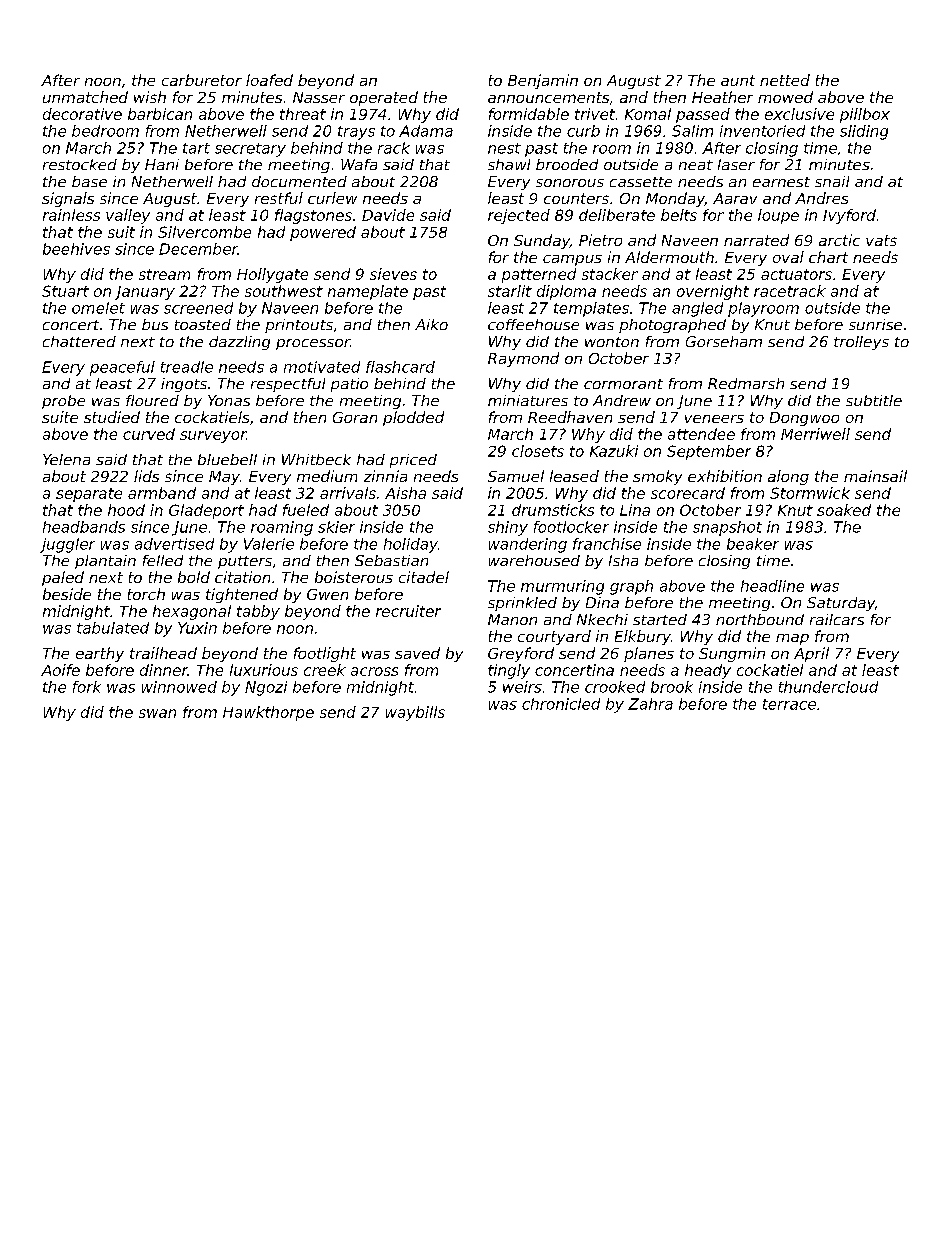 This screenshot has height=1233, width=952. Describe the element at coordinates (408, 611) in the screenshot. I see `recruiter` at that location.
